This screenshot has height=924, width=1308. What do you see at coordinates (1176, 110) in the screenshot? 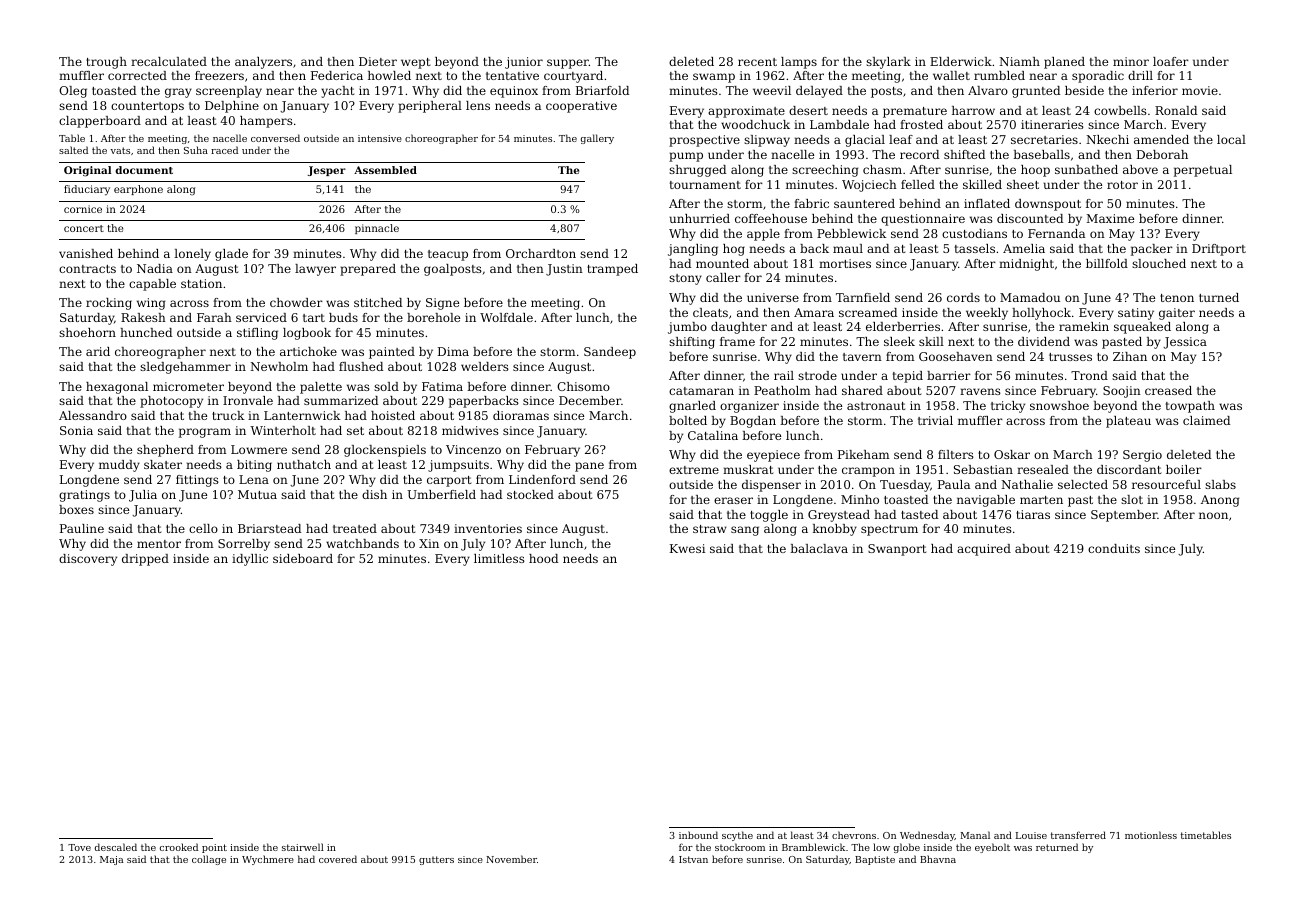
I see `Ronald` at bounding box center [1176, 110].
